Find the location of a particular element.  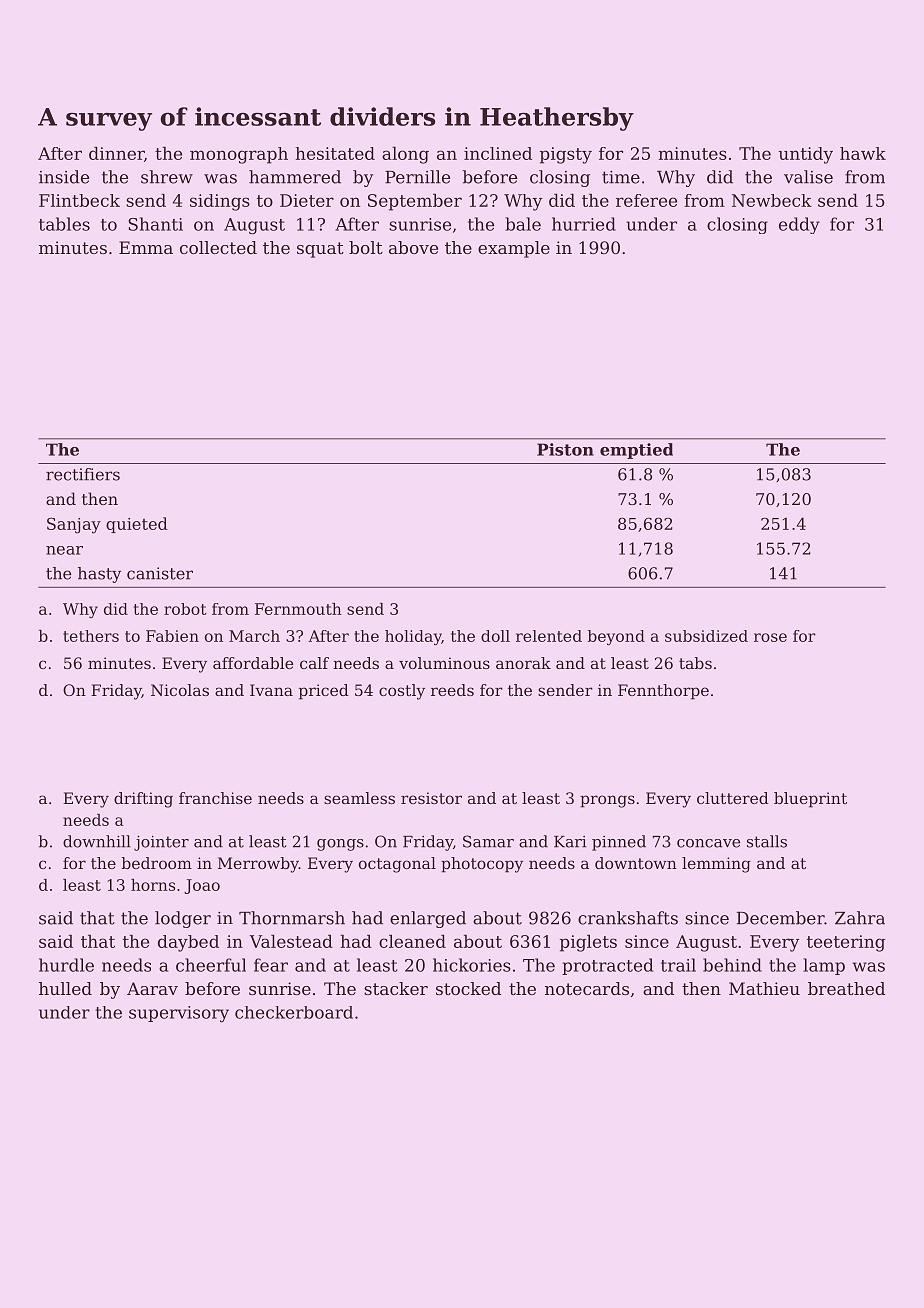

Joao is located at coordinates (202, 886).
